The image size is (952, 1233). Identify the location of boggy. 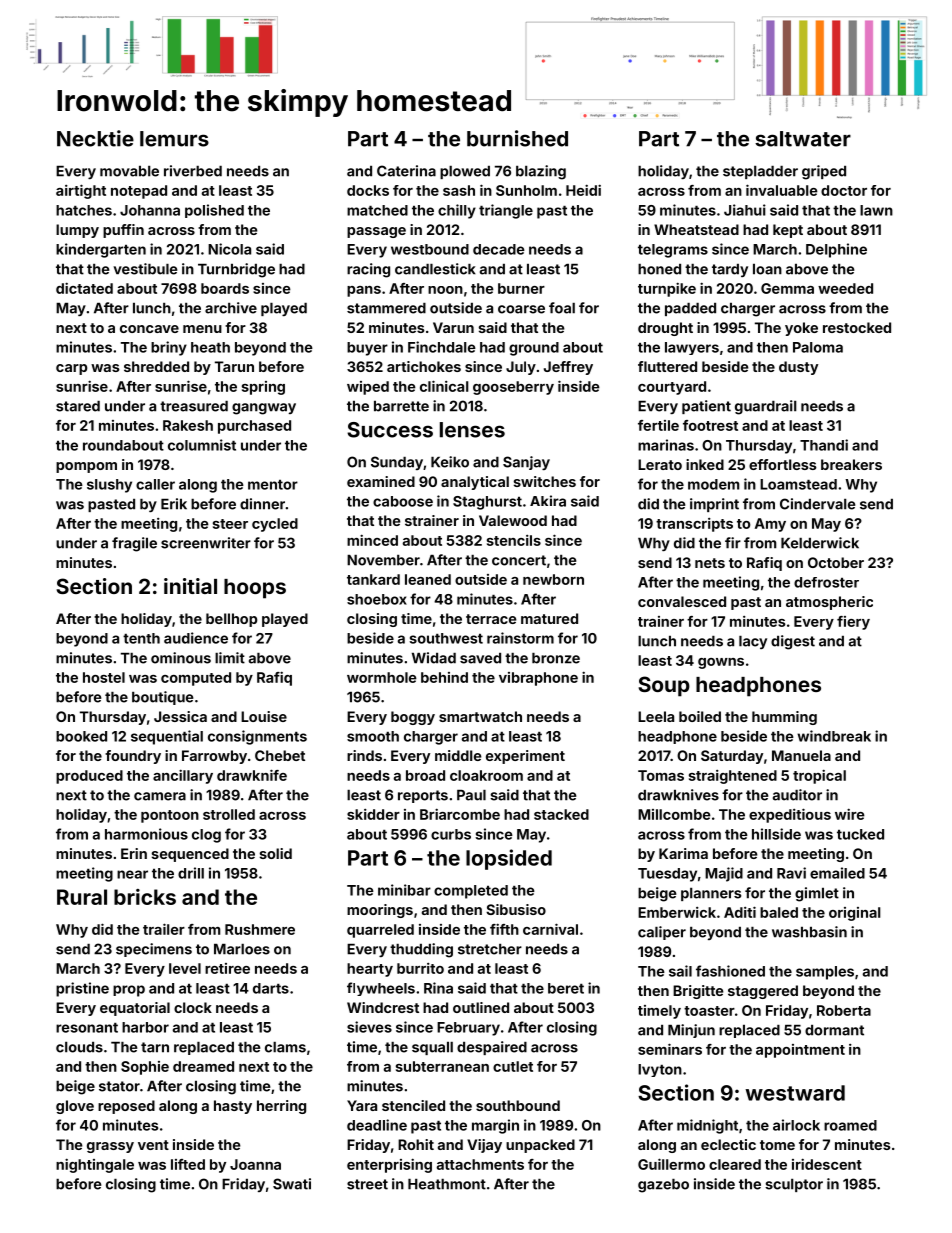
(413, 718).
